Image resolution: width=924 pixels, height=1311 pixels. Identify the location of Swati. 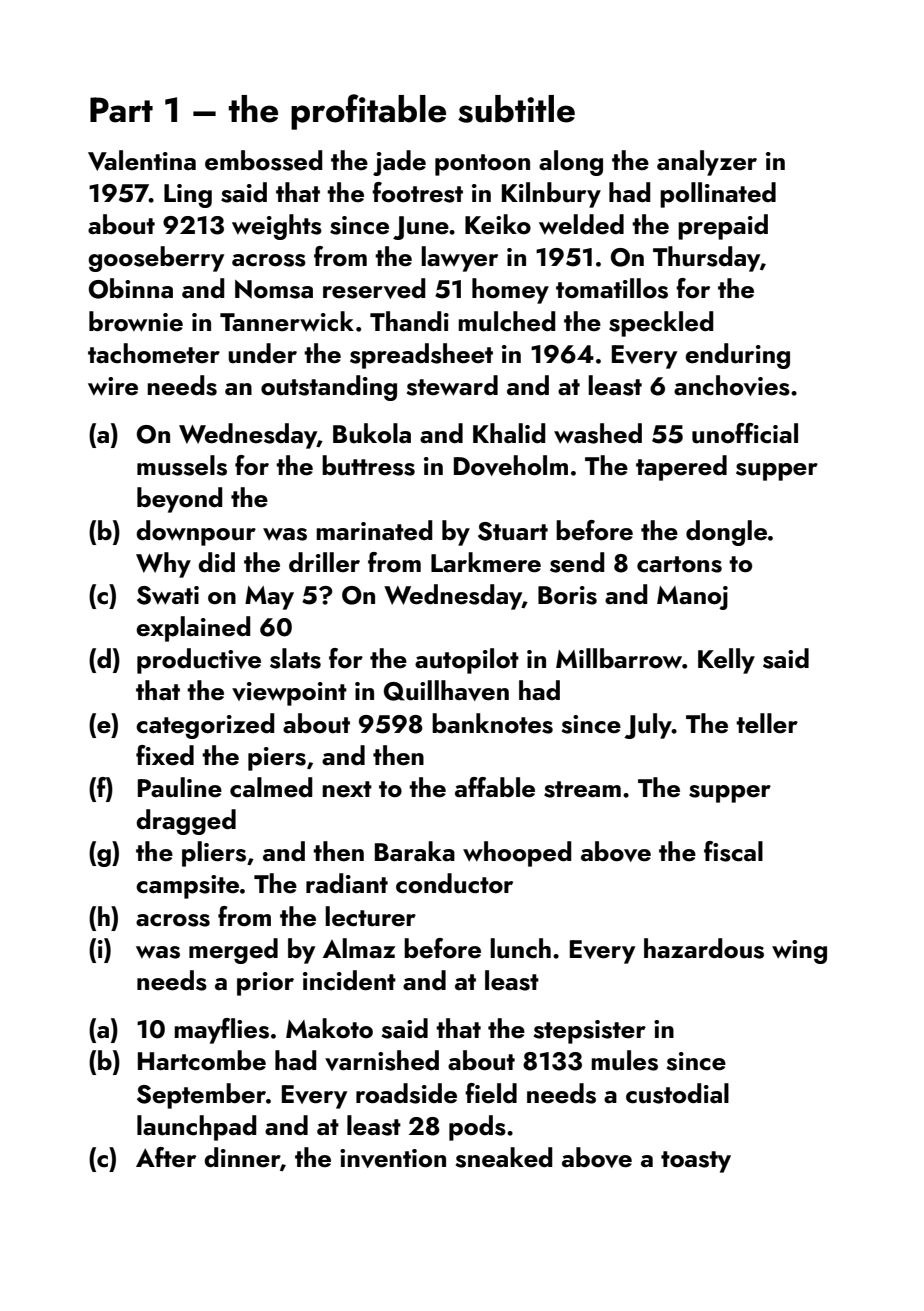
(168, 595).
